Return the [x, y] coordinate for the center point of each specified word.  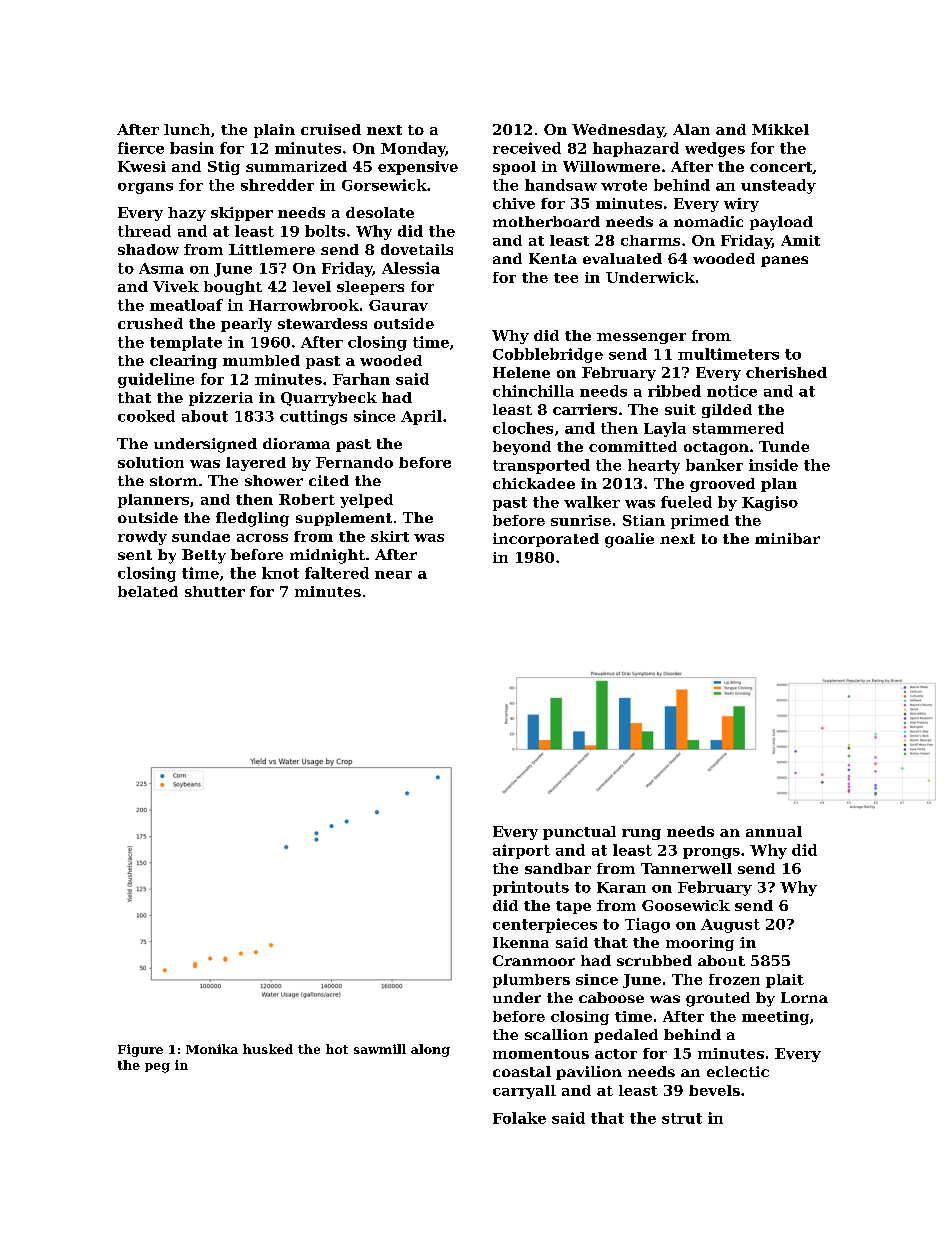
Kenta [553, 258]
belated [148, 591]
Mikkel [780, 129]
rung [641, 834]
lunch [187, 129]
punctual [579, 833]
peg [157, 1068]
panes [784, 261]
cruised [331, 129]
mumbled [261, 360]
